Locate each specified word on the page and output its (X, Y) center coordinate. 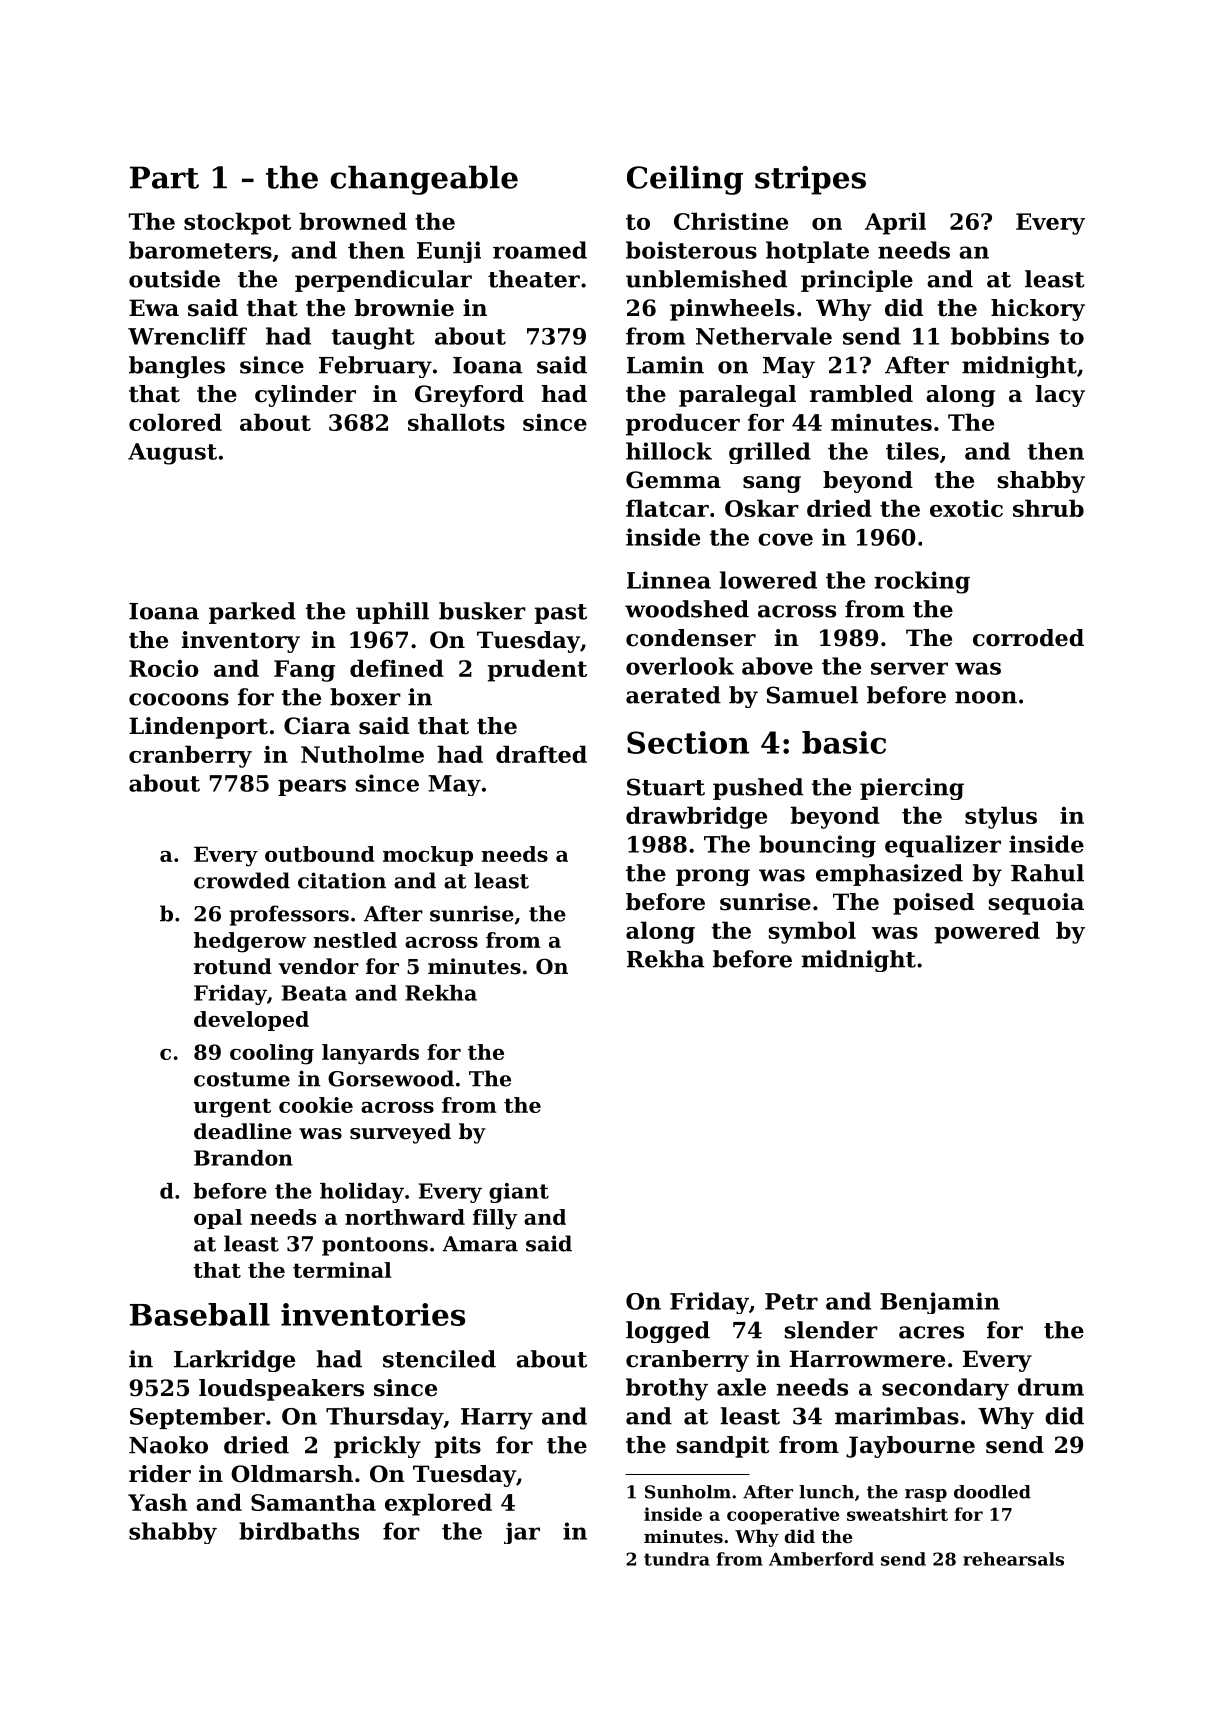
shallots (456, 422)
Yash (157, 1502)
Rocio (164, 668)
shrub (1048, 508)
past (561, 614)
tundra (677, 1559)
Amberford (821, 1559)
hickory (1038, 310)
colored (175, 422)
